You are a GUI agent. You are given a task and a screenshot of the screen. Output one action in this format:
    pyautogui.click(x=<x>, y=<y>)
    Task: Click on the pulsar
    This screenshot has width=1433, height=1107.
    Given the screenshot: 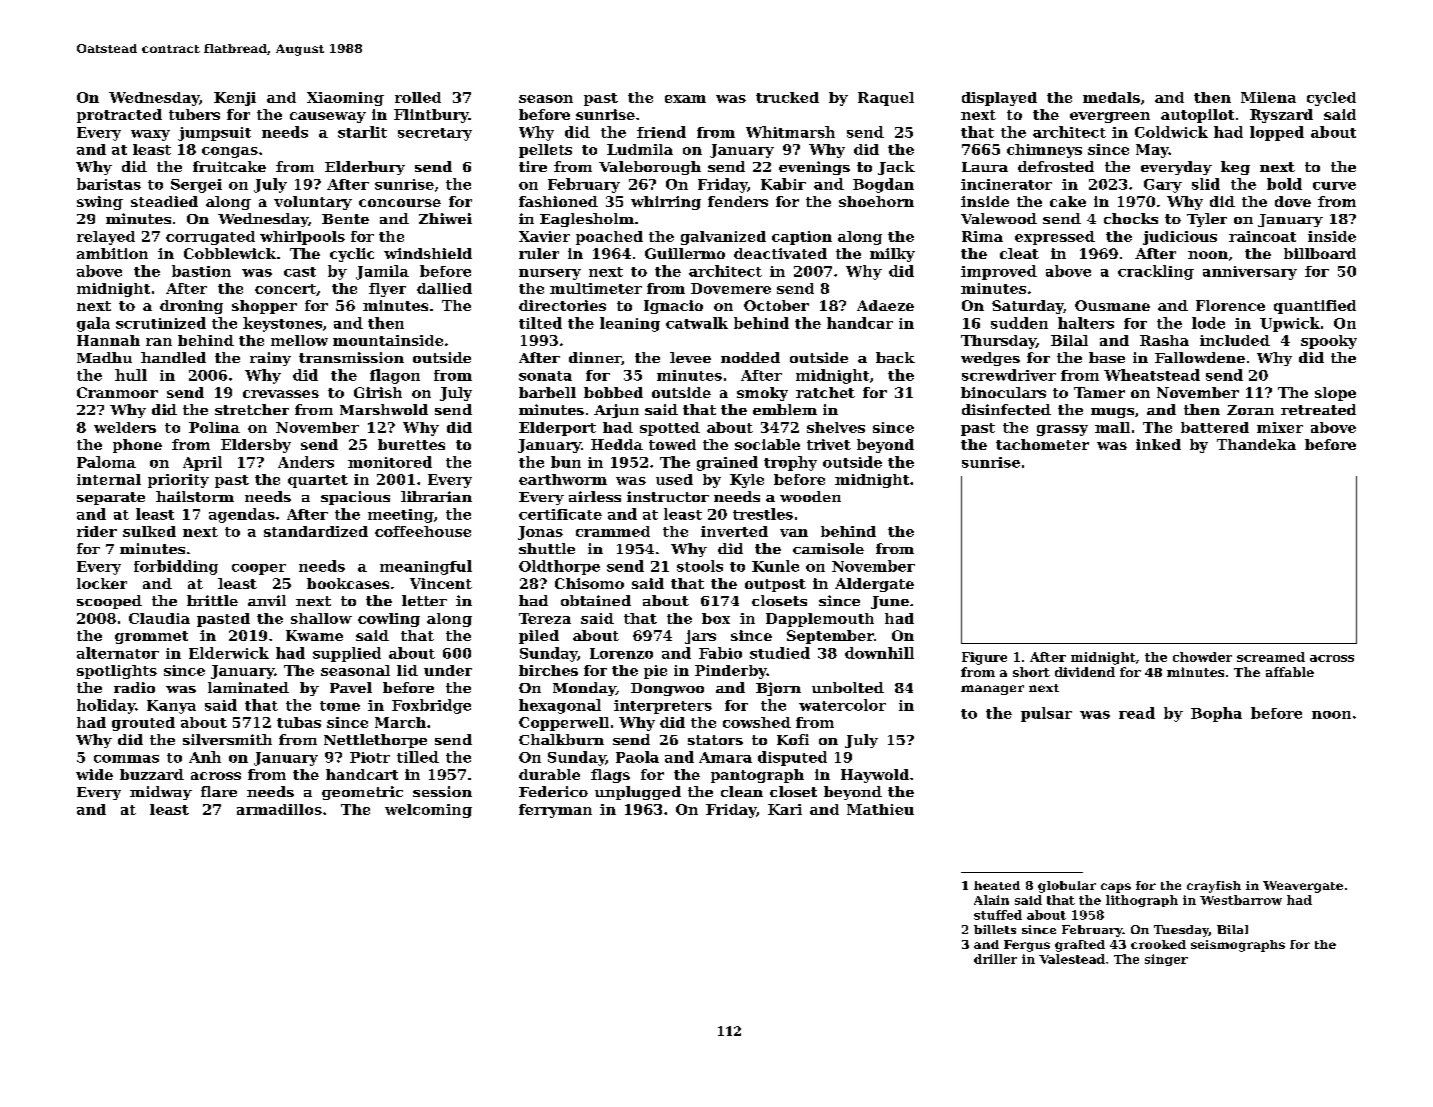 What is the action you would take?
    pyautogui.click(x=1046, y=714)
